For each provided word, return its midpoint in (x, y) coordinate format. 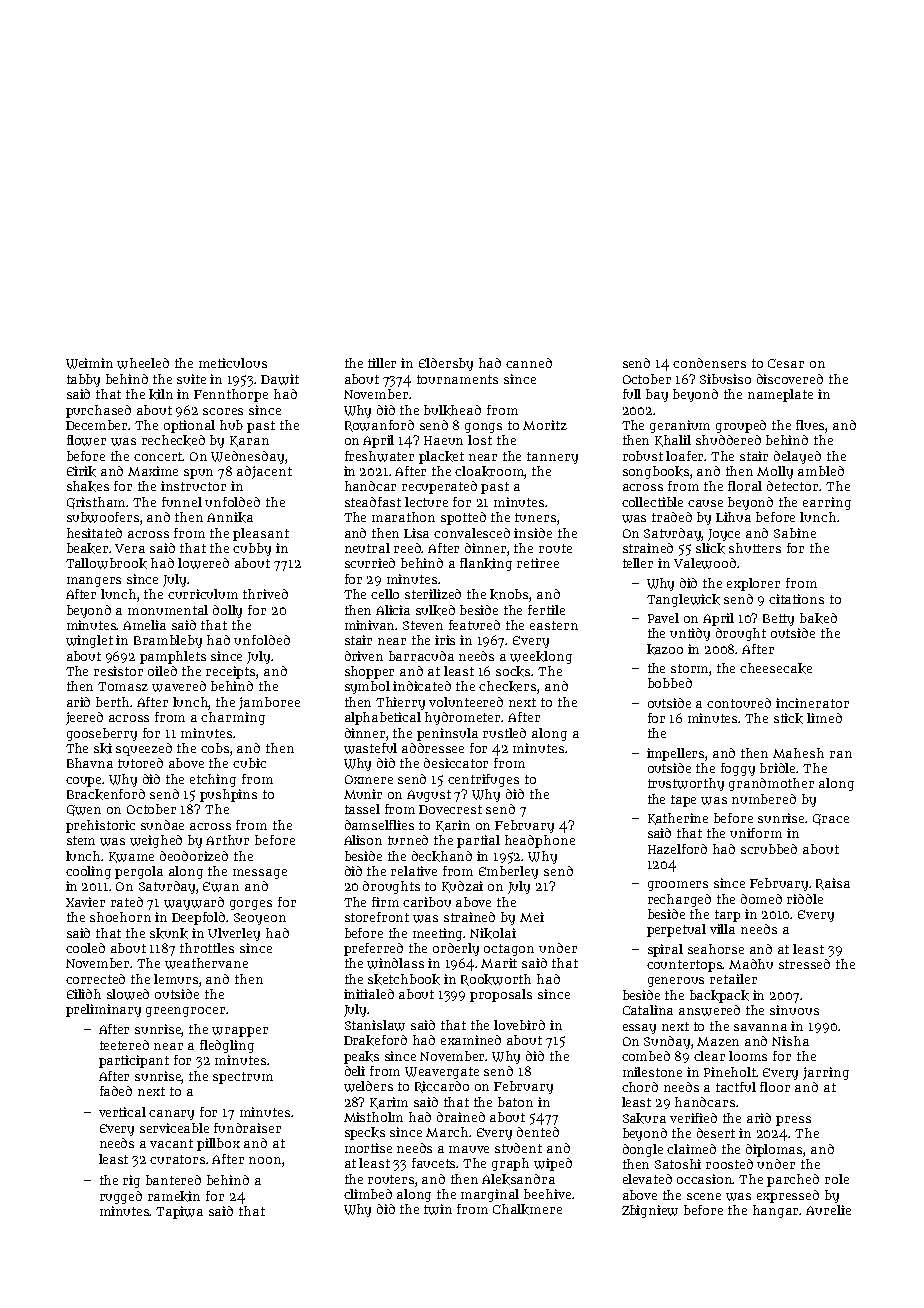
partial (478, 841)
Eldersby (446, 364)
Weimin (89, 363)
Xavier (85, 902)
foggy (738, 769)
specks (365, 1133)
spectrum (243, 1078)
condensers (709, 363)
